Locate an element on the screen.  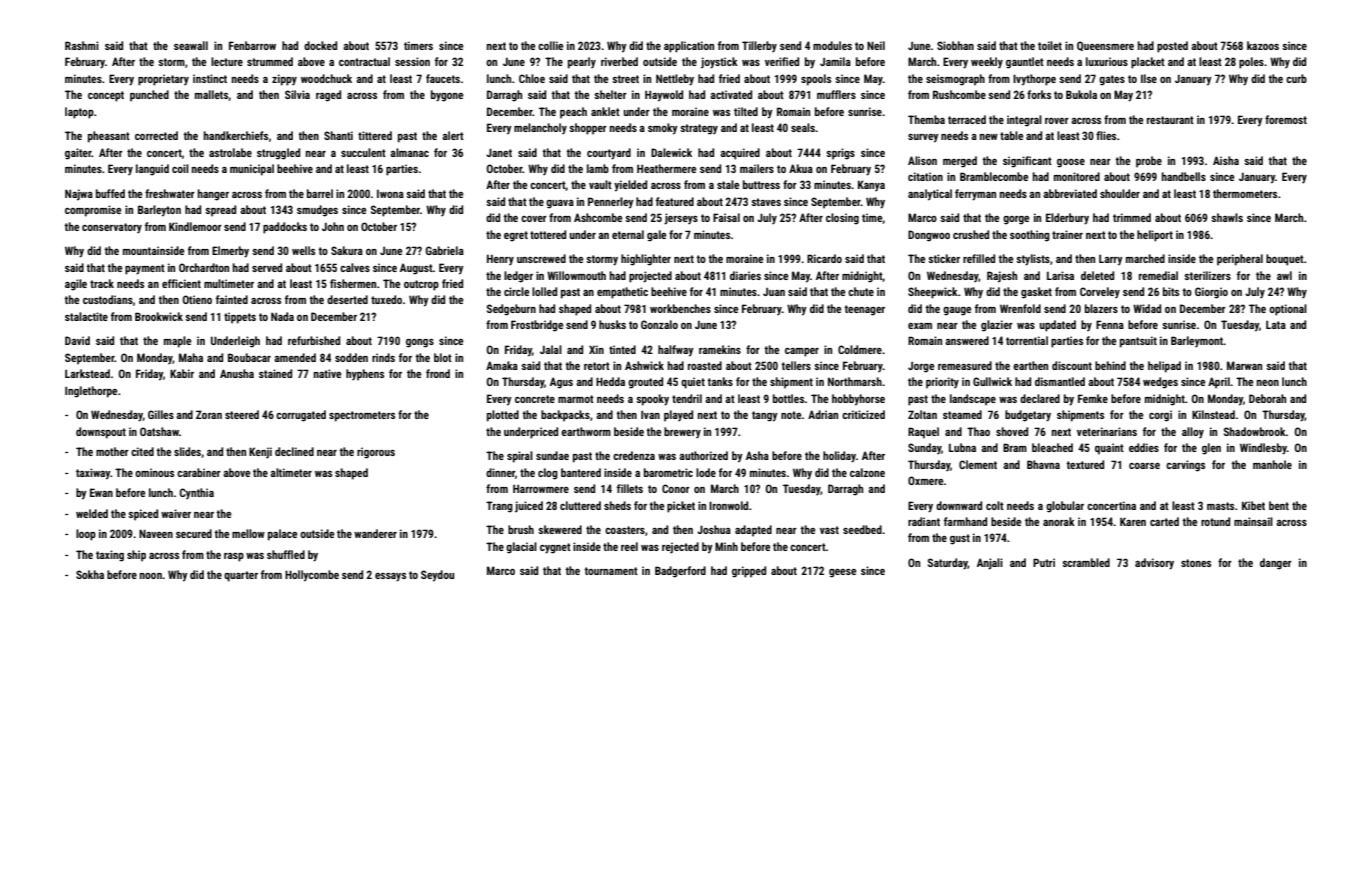
Shadowbrook is located at coordinates (1255, 431).
